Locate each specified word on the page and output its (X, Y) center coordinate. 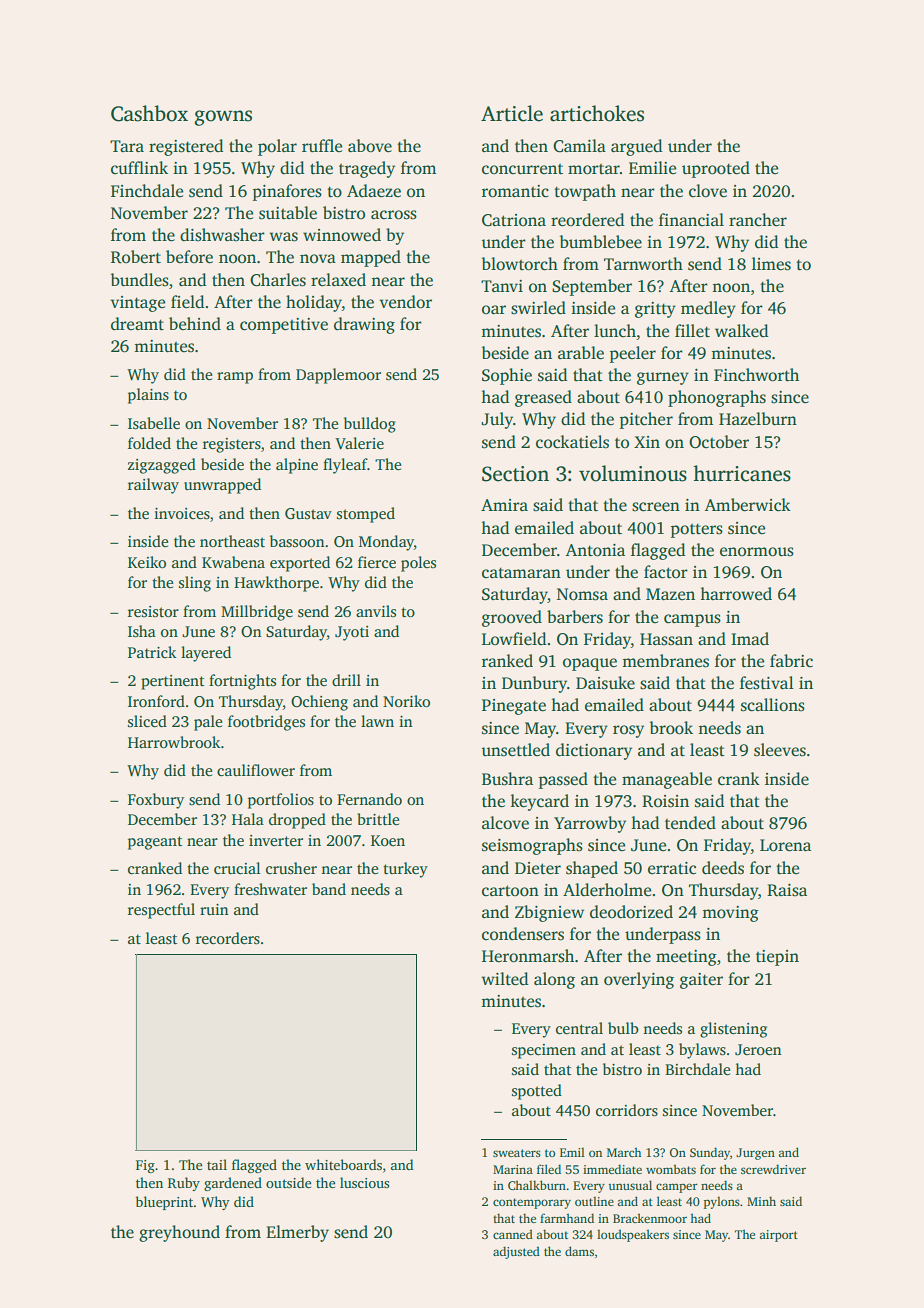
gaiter (701, 981)
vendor (406, 302)
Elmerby (297, 1233)
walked (742, 331)
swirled (538, 308)
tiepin (777, 958)
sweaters (517, 1153)
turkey (405, 870)
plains (148, 396)
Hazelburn (758, 419)
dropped (297, 821)
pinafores (287, 192)
